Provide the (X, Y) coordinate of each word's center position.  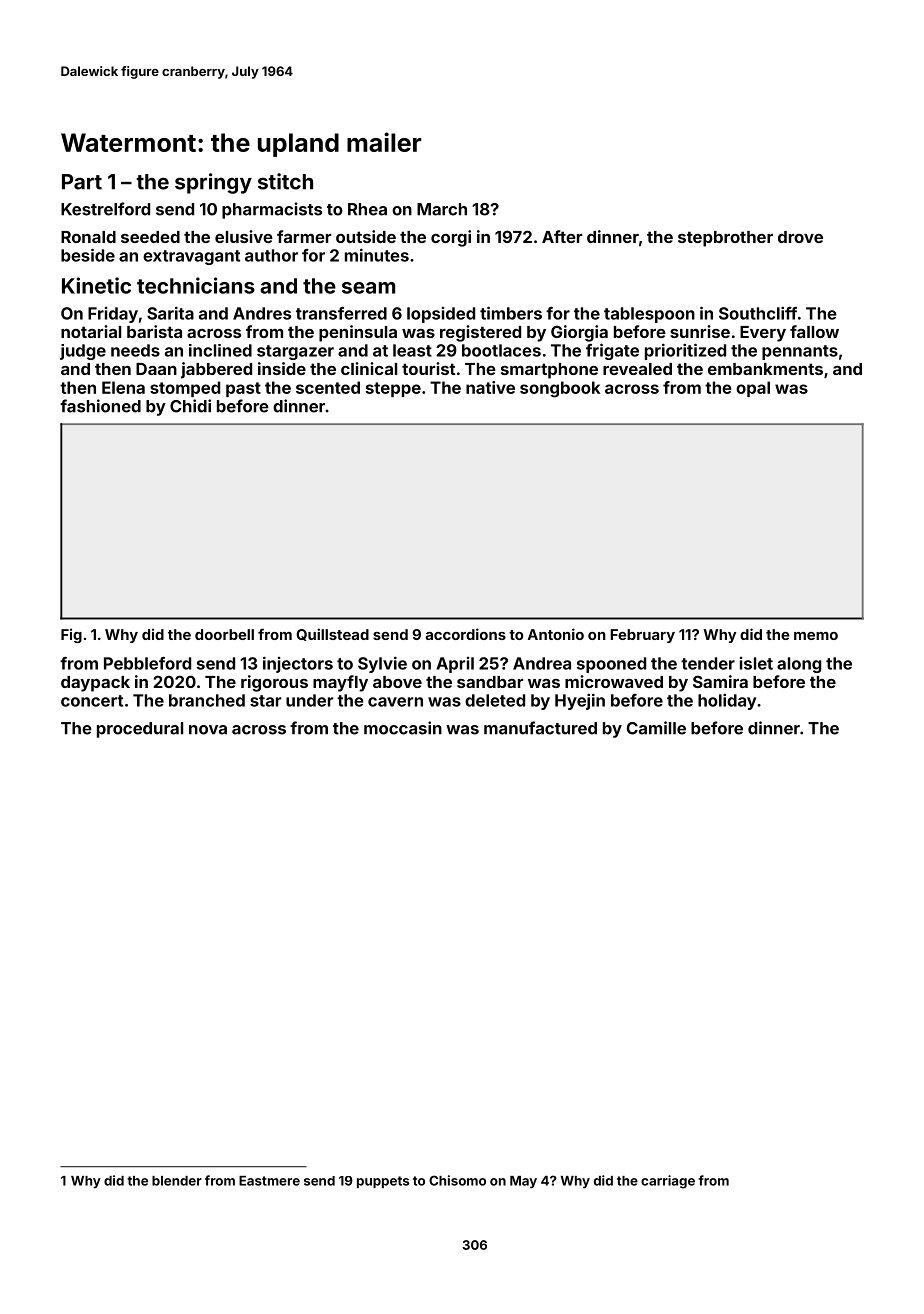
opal (753, 389)
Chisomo (457, 1180)
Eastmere (269, 1181)
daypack (95, 684)
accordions (466, 634)
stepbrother (725, 239)
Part (82, 182)
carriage (668, 1182)
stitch (285, 181)
